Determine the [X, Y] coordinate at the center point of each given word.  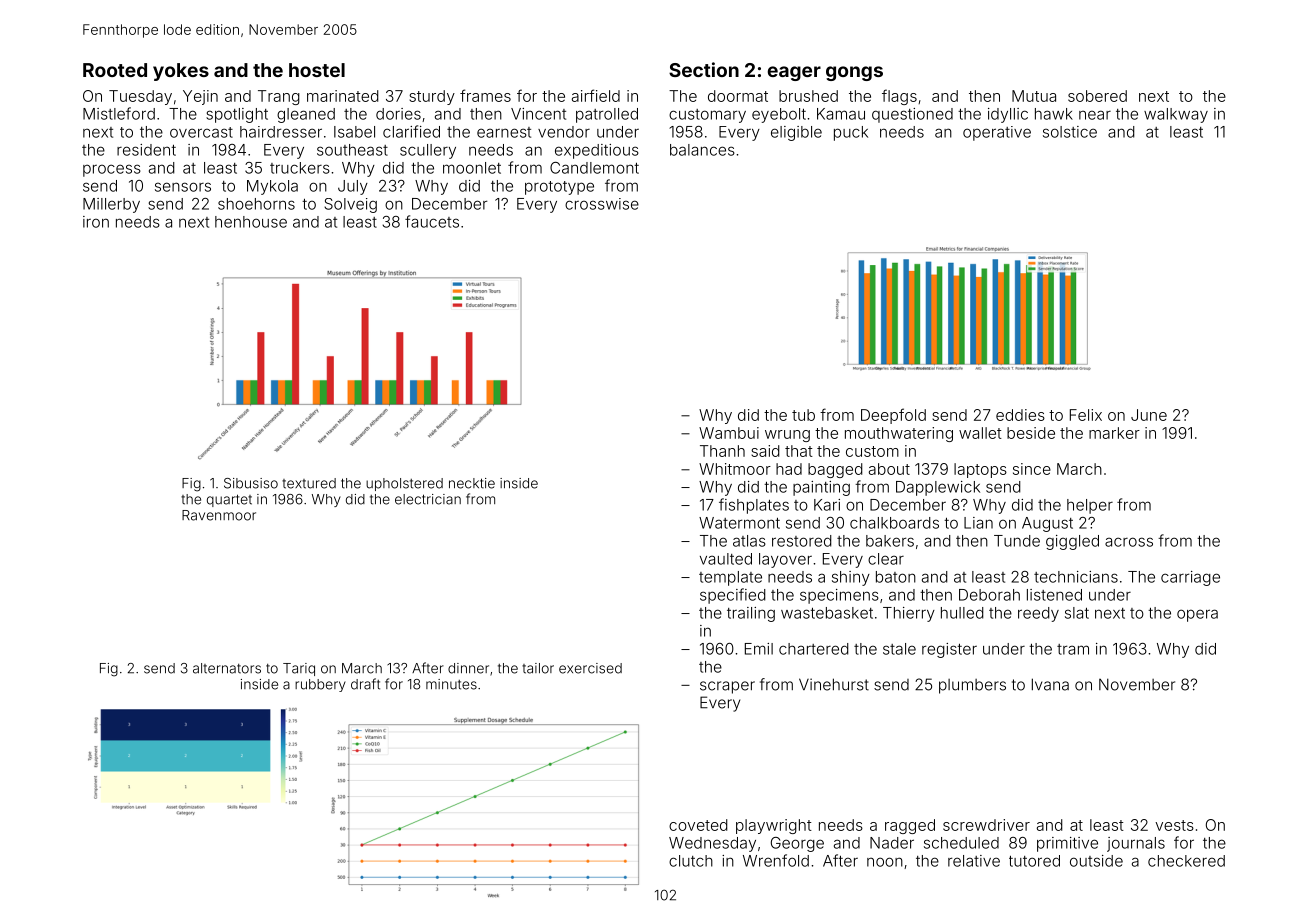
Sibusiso [251, 483]
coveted [698, 825]
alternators [227, 668]
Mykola [272, 187]
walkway [1176, 115]
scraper [727, 687]
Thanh [722, 451]
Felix [1086, 415]
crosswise [602, 204]
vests [1174, 825]
